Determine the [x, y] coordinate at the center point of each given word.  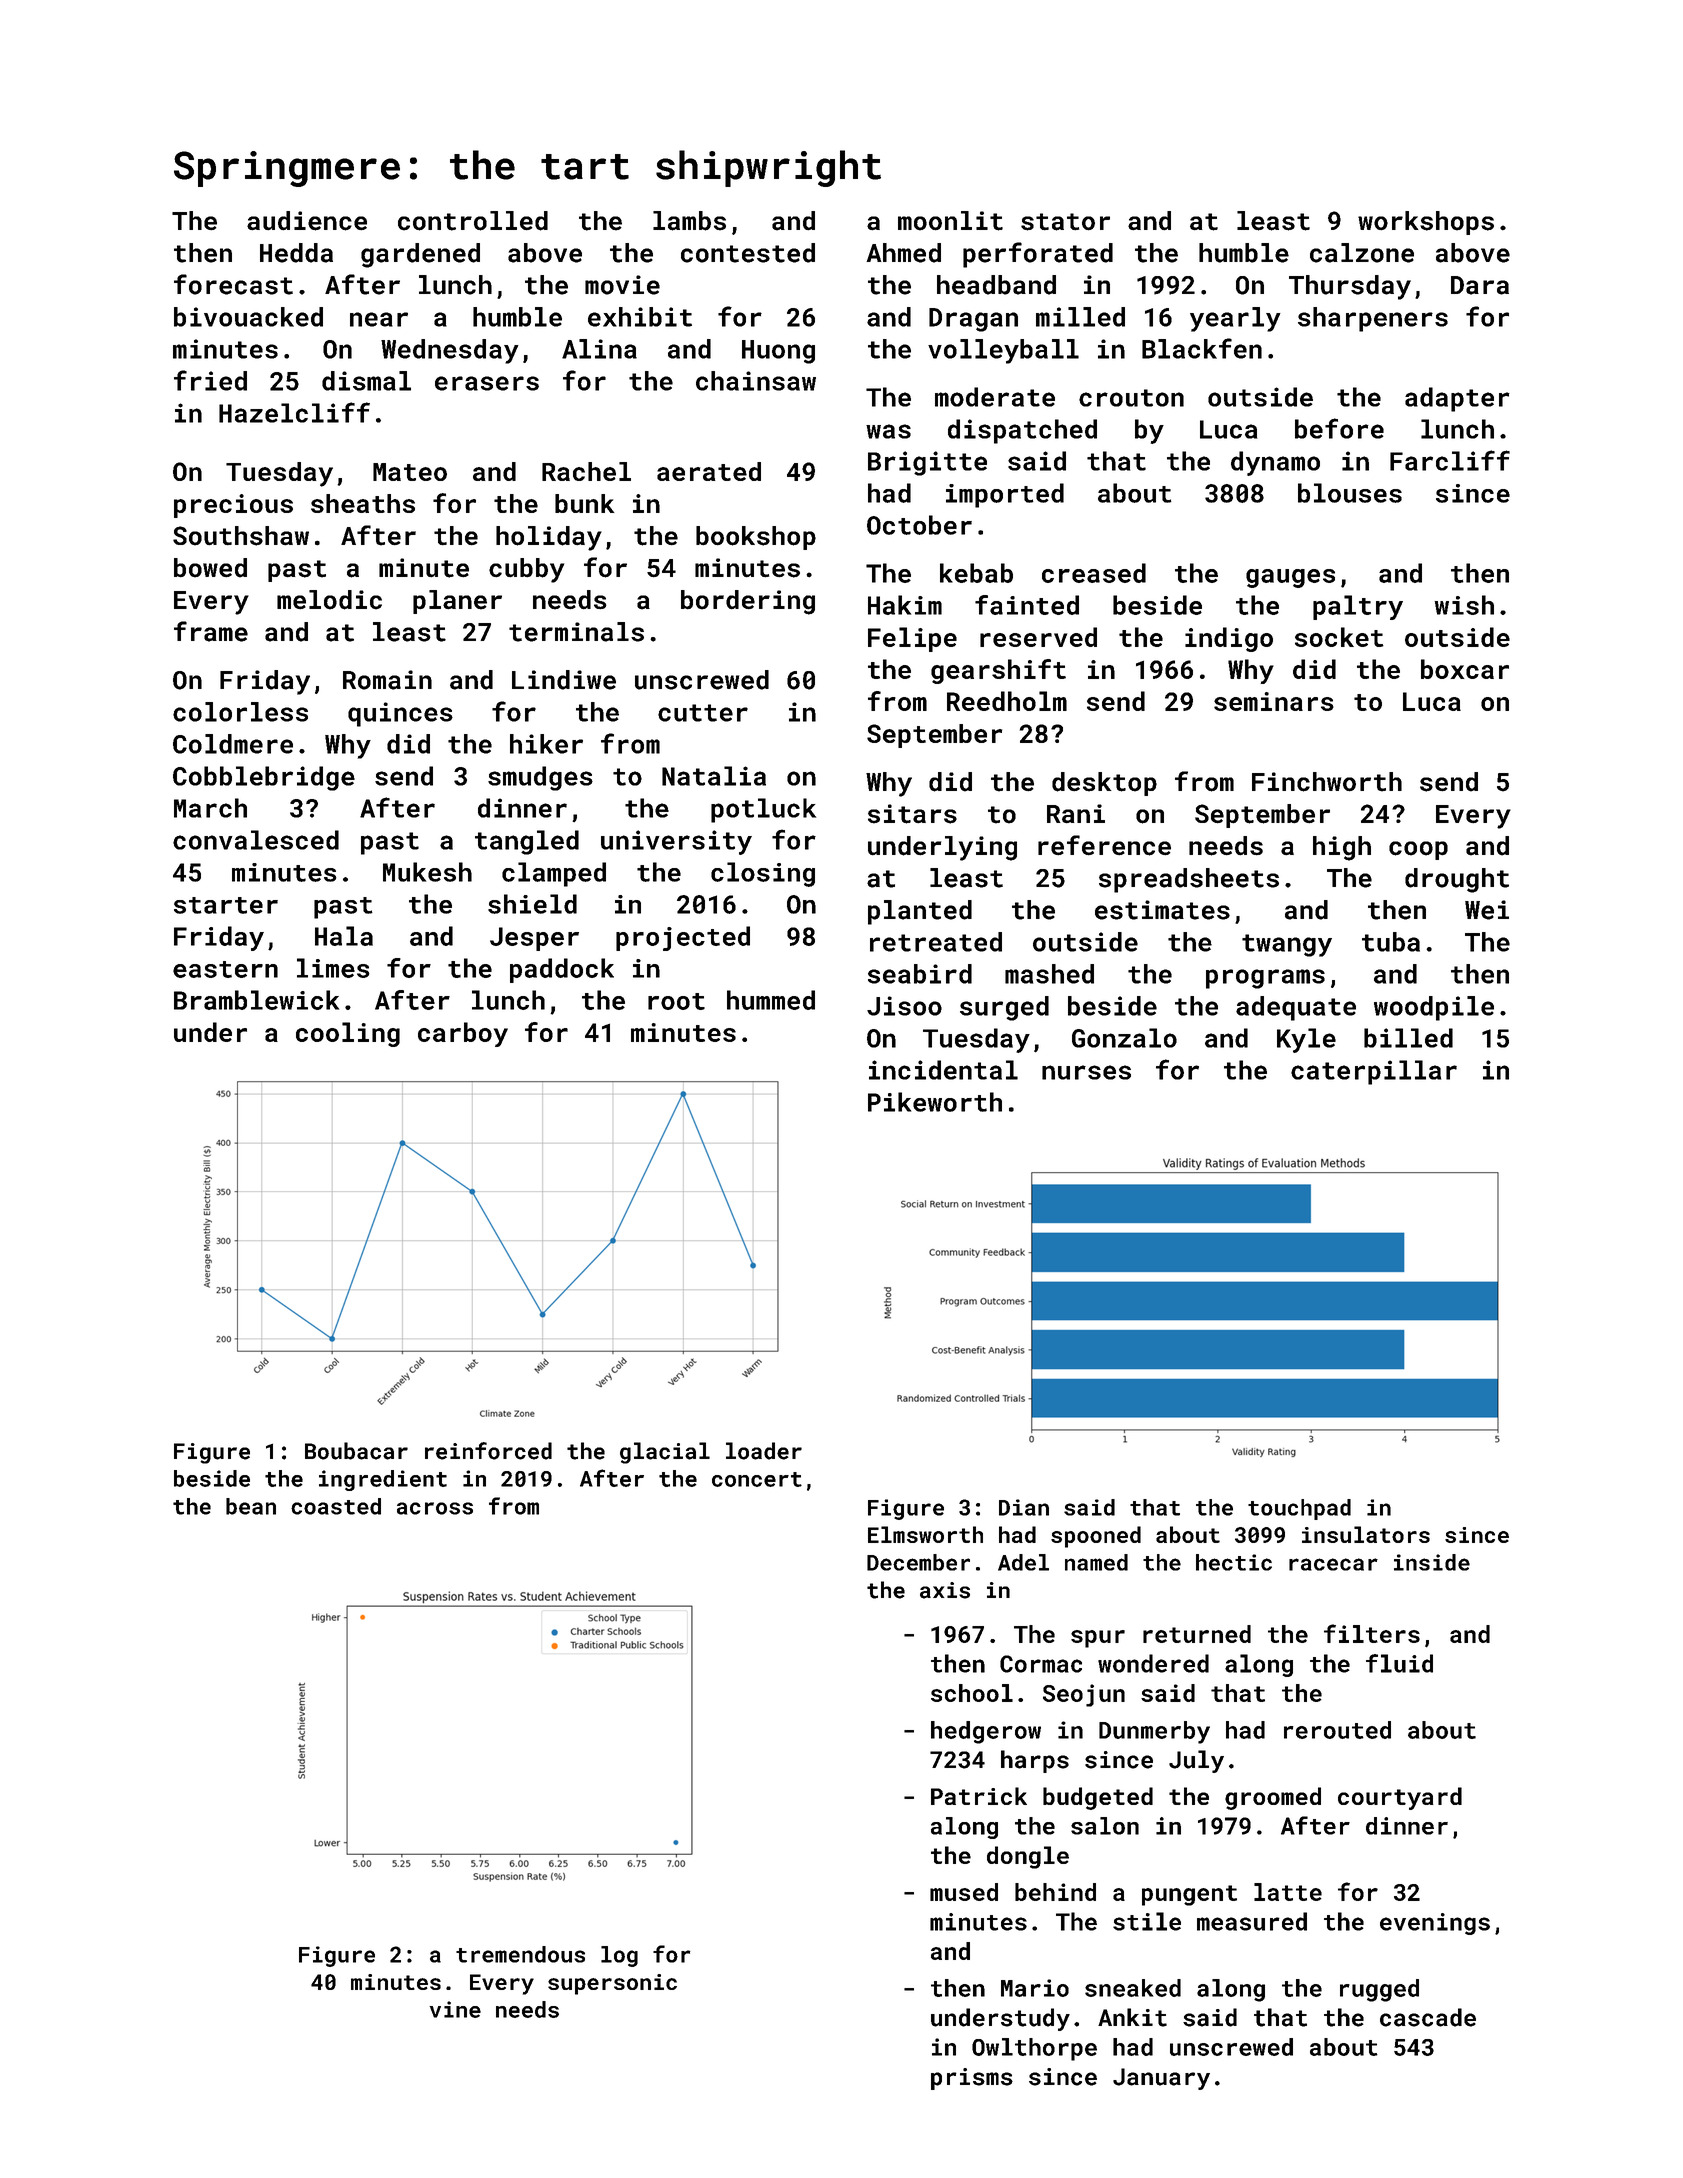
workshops [1426, 223]
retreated [936, 942]
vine [455, 2009]
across [435, 1508]
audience [307, 221]
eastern [225, 969]
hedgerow [986, 1732]
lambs [689, 221]
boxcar [1465, 669]
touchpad [1299, 1509]
